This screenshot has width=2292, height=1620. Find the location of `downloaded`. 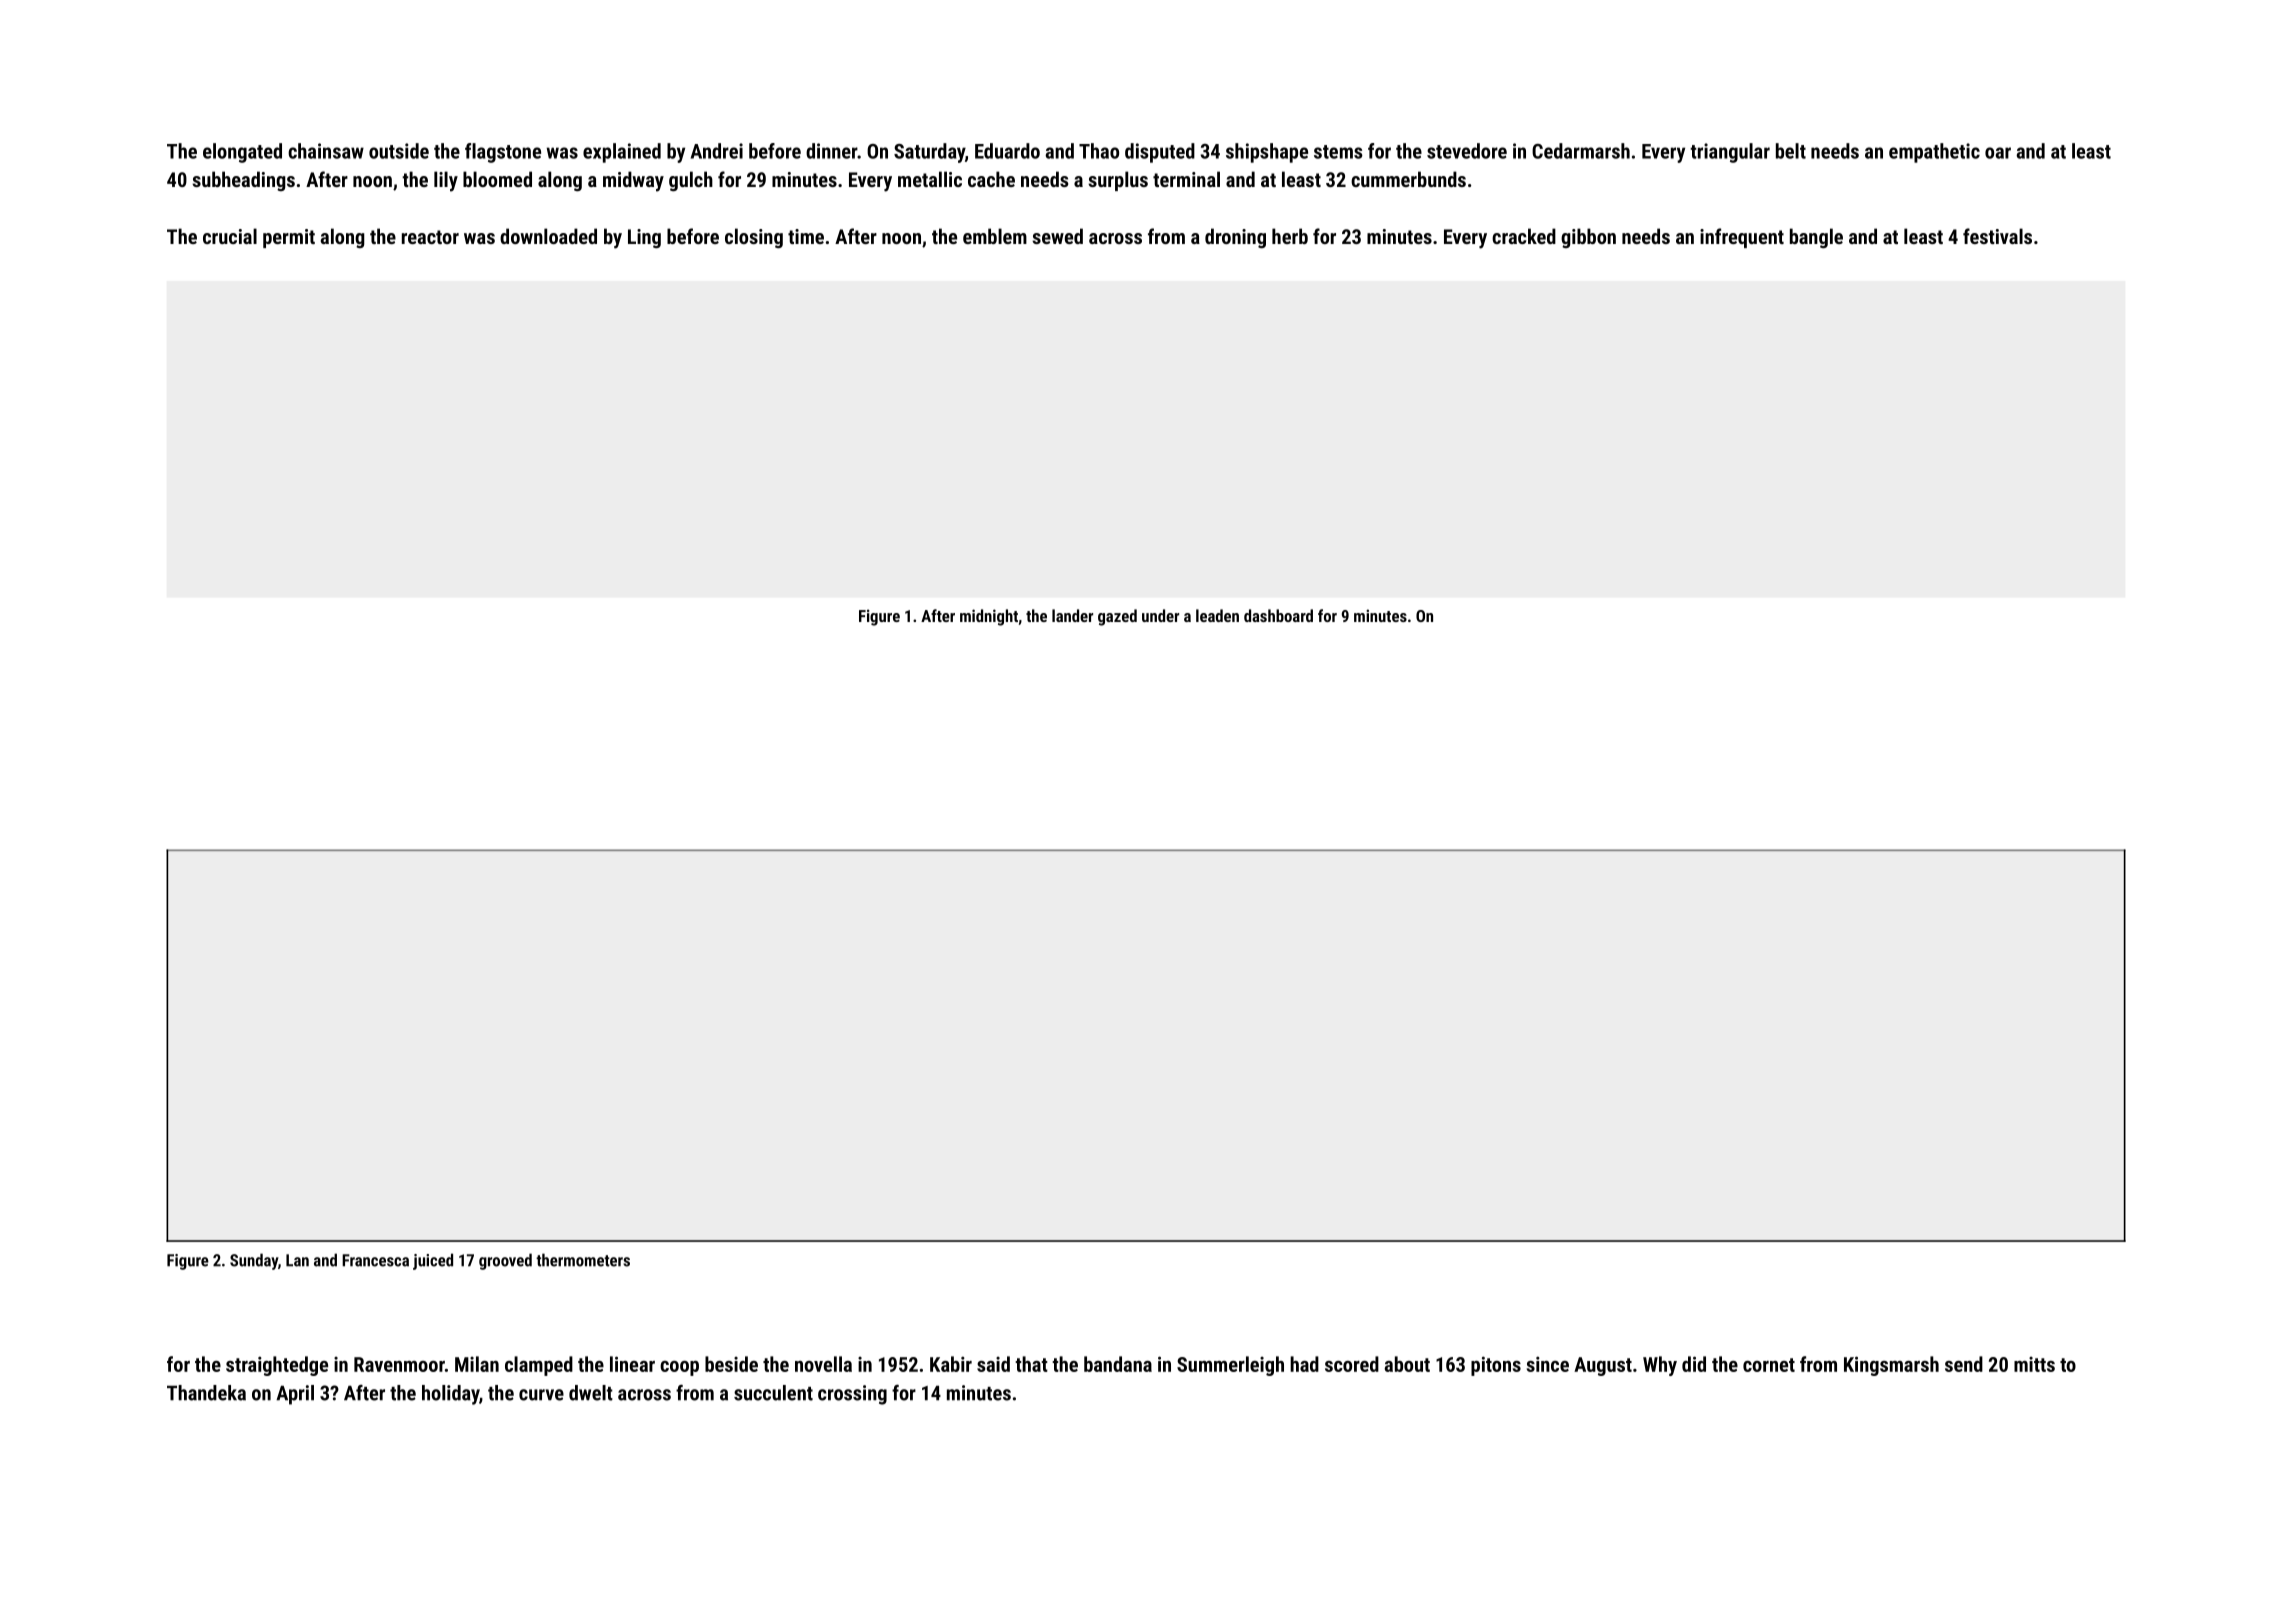

downloaded is located at coordinates (548, 236).
